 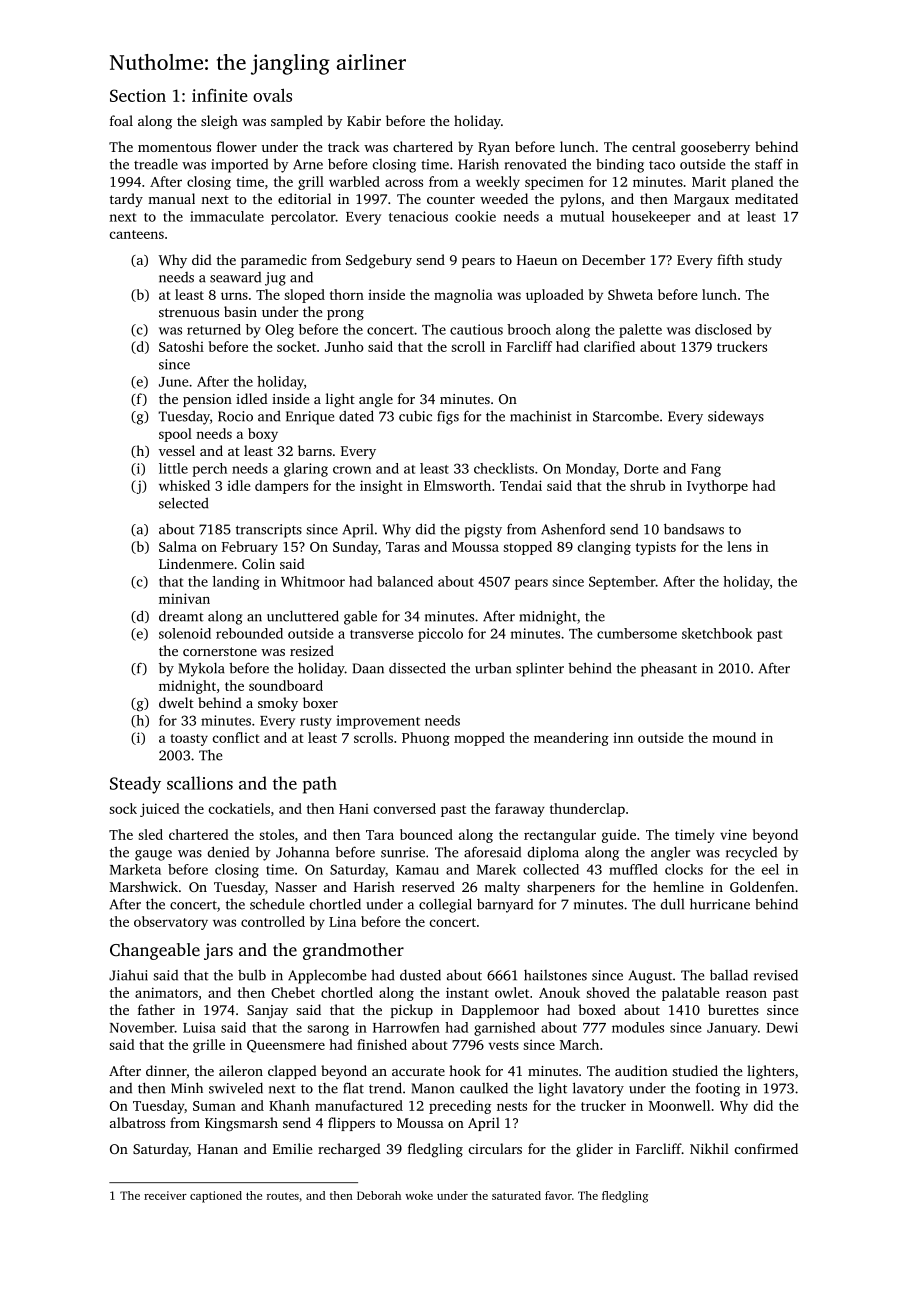 I want to click on Kabir, so click(x=364, y=120).
